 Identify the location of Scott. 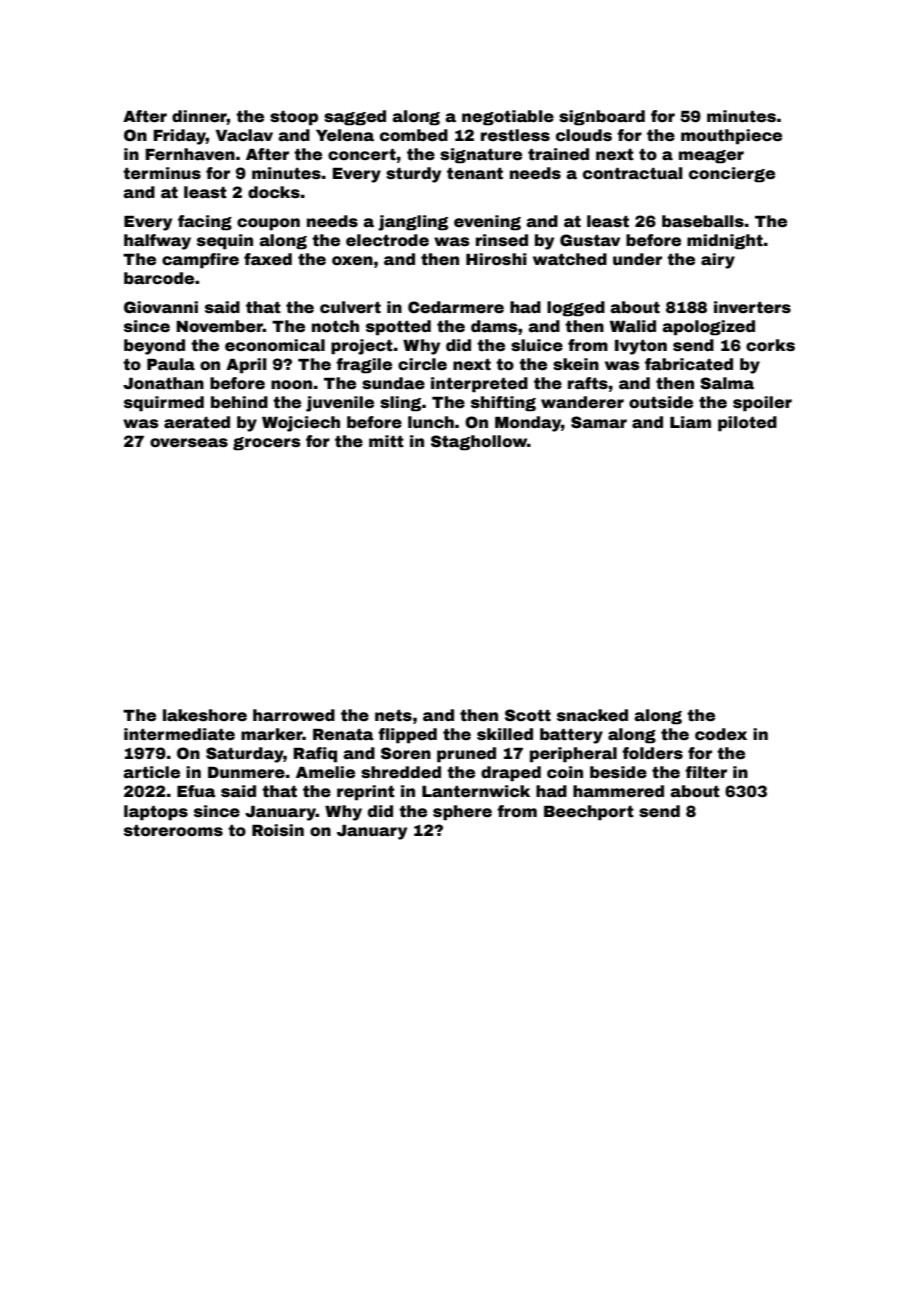
(528, 715).
